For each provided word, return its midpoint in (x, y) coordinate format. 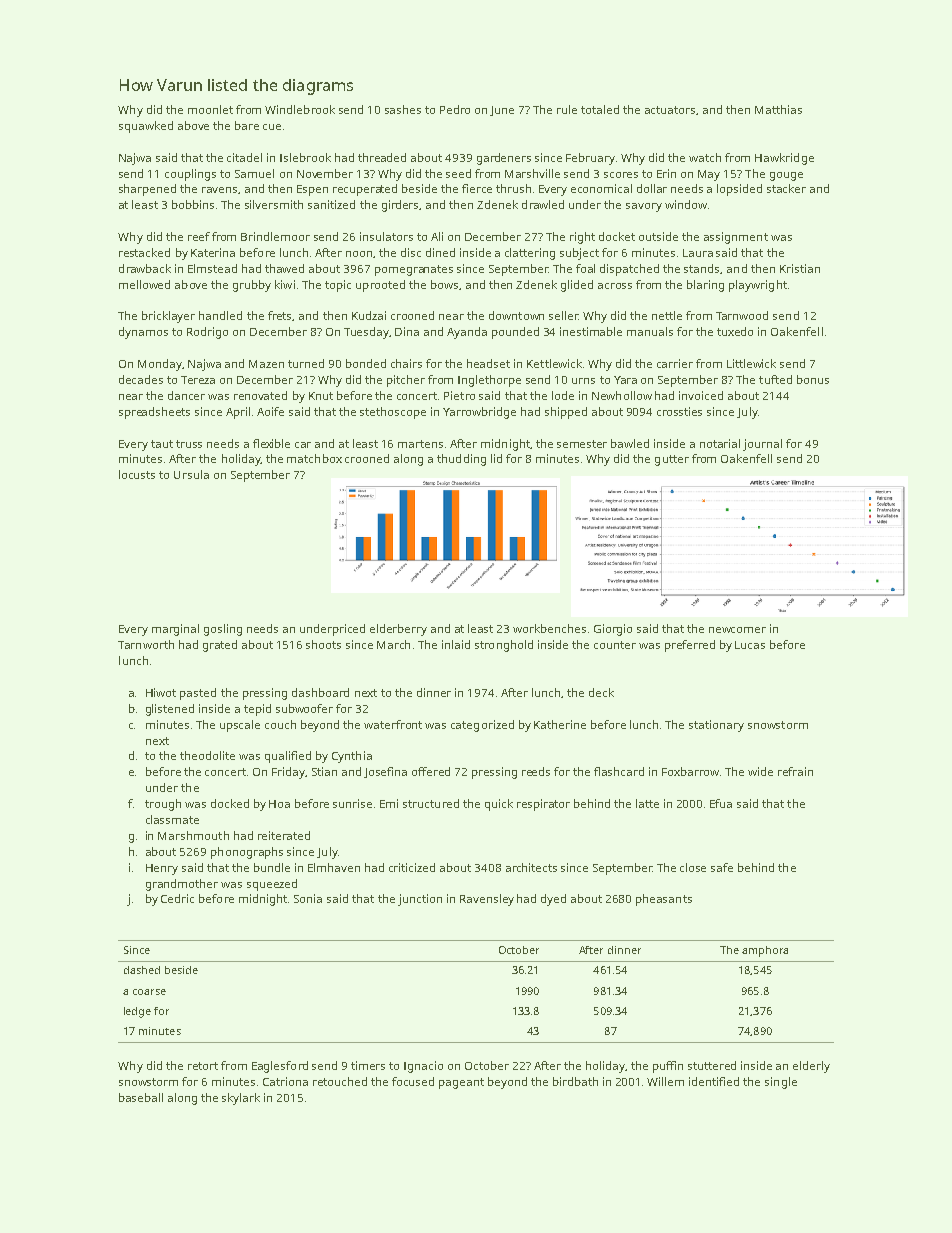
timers (368, 1065)
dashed (142, 970)
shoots (323, 644)
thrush (513, 188)
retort (203, 1066)
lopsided (739, 190)
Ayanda (467, 333)
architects (531, 867)
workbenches (549, 628)
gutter (672, 460)
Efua (721, 803)
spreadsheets (154, 413)
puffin (668, 1067)
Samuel (254, 173)
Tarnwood (742, 315)
